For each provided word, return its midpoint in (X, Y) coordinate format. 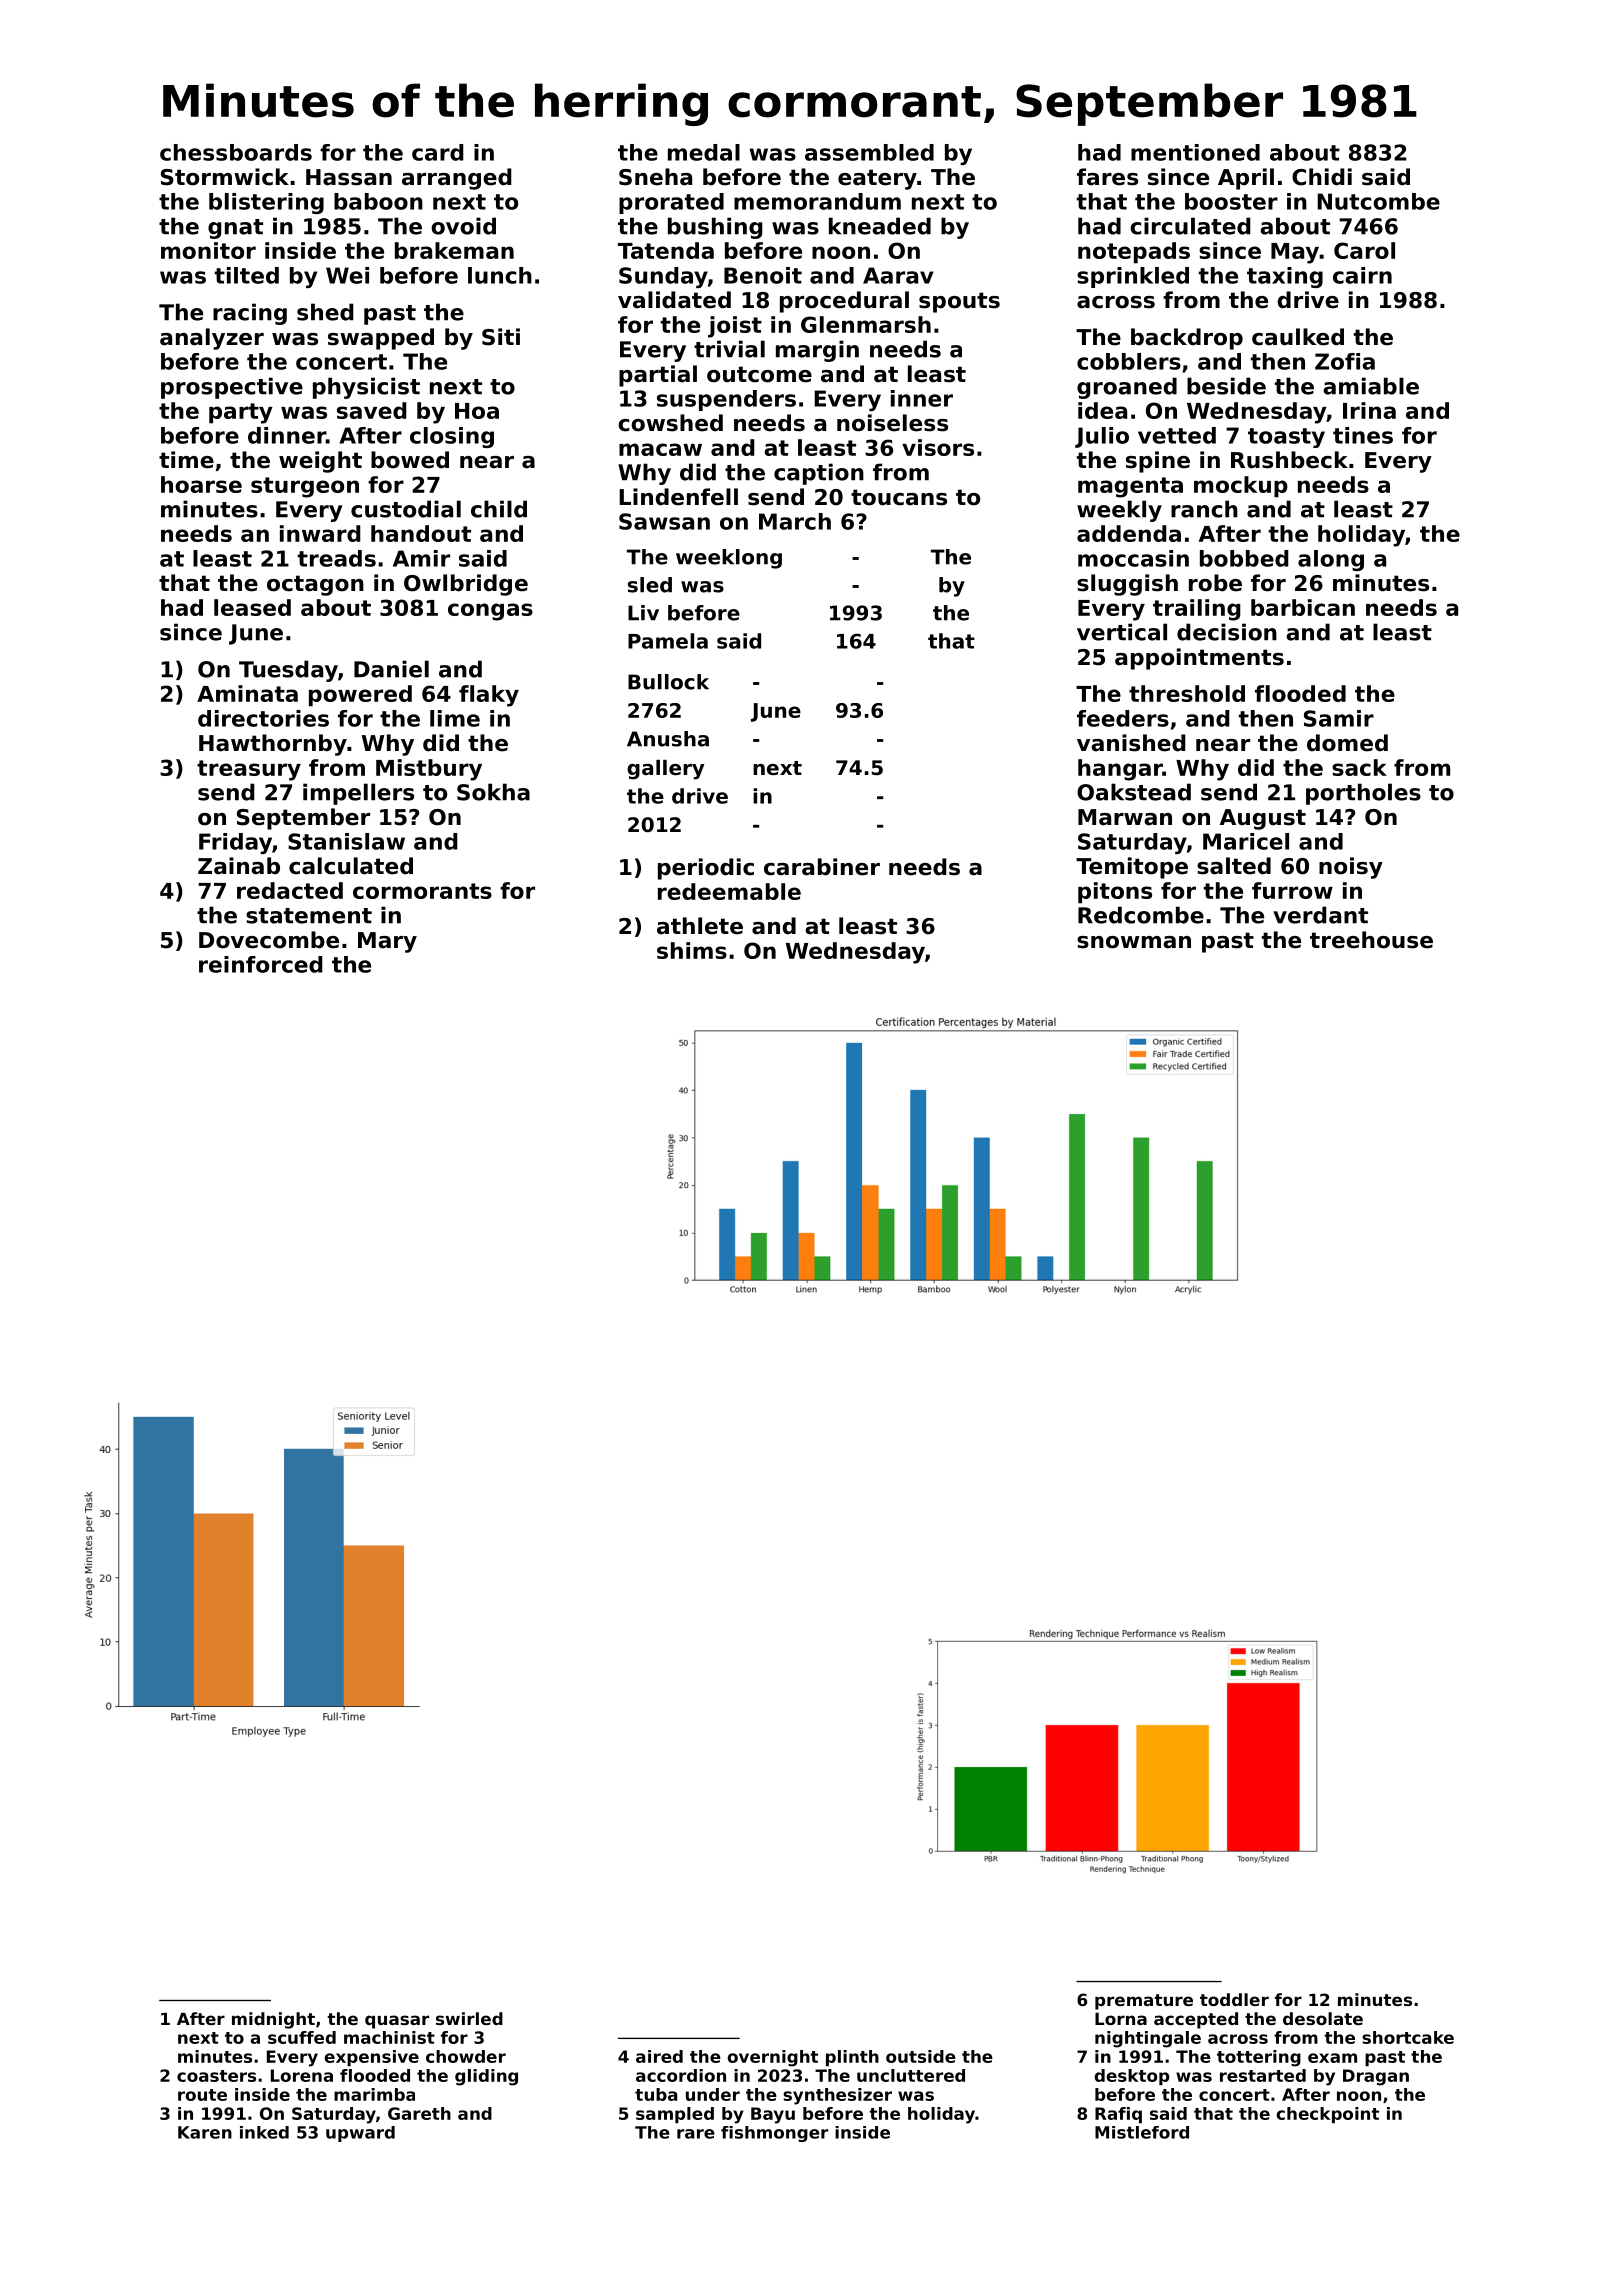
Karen (205, 2132)
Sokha (493, 792)
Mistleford (1142, 2132)
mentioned (1195, 152)
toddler (1234, 1999)
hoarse (201, 484)
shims (692, 950)
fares (1107, 177)
